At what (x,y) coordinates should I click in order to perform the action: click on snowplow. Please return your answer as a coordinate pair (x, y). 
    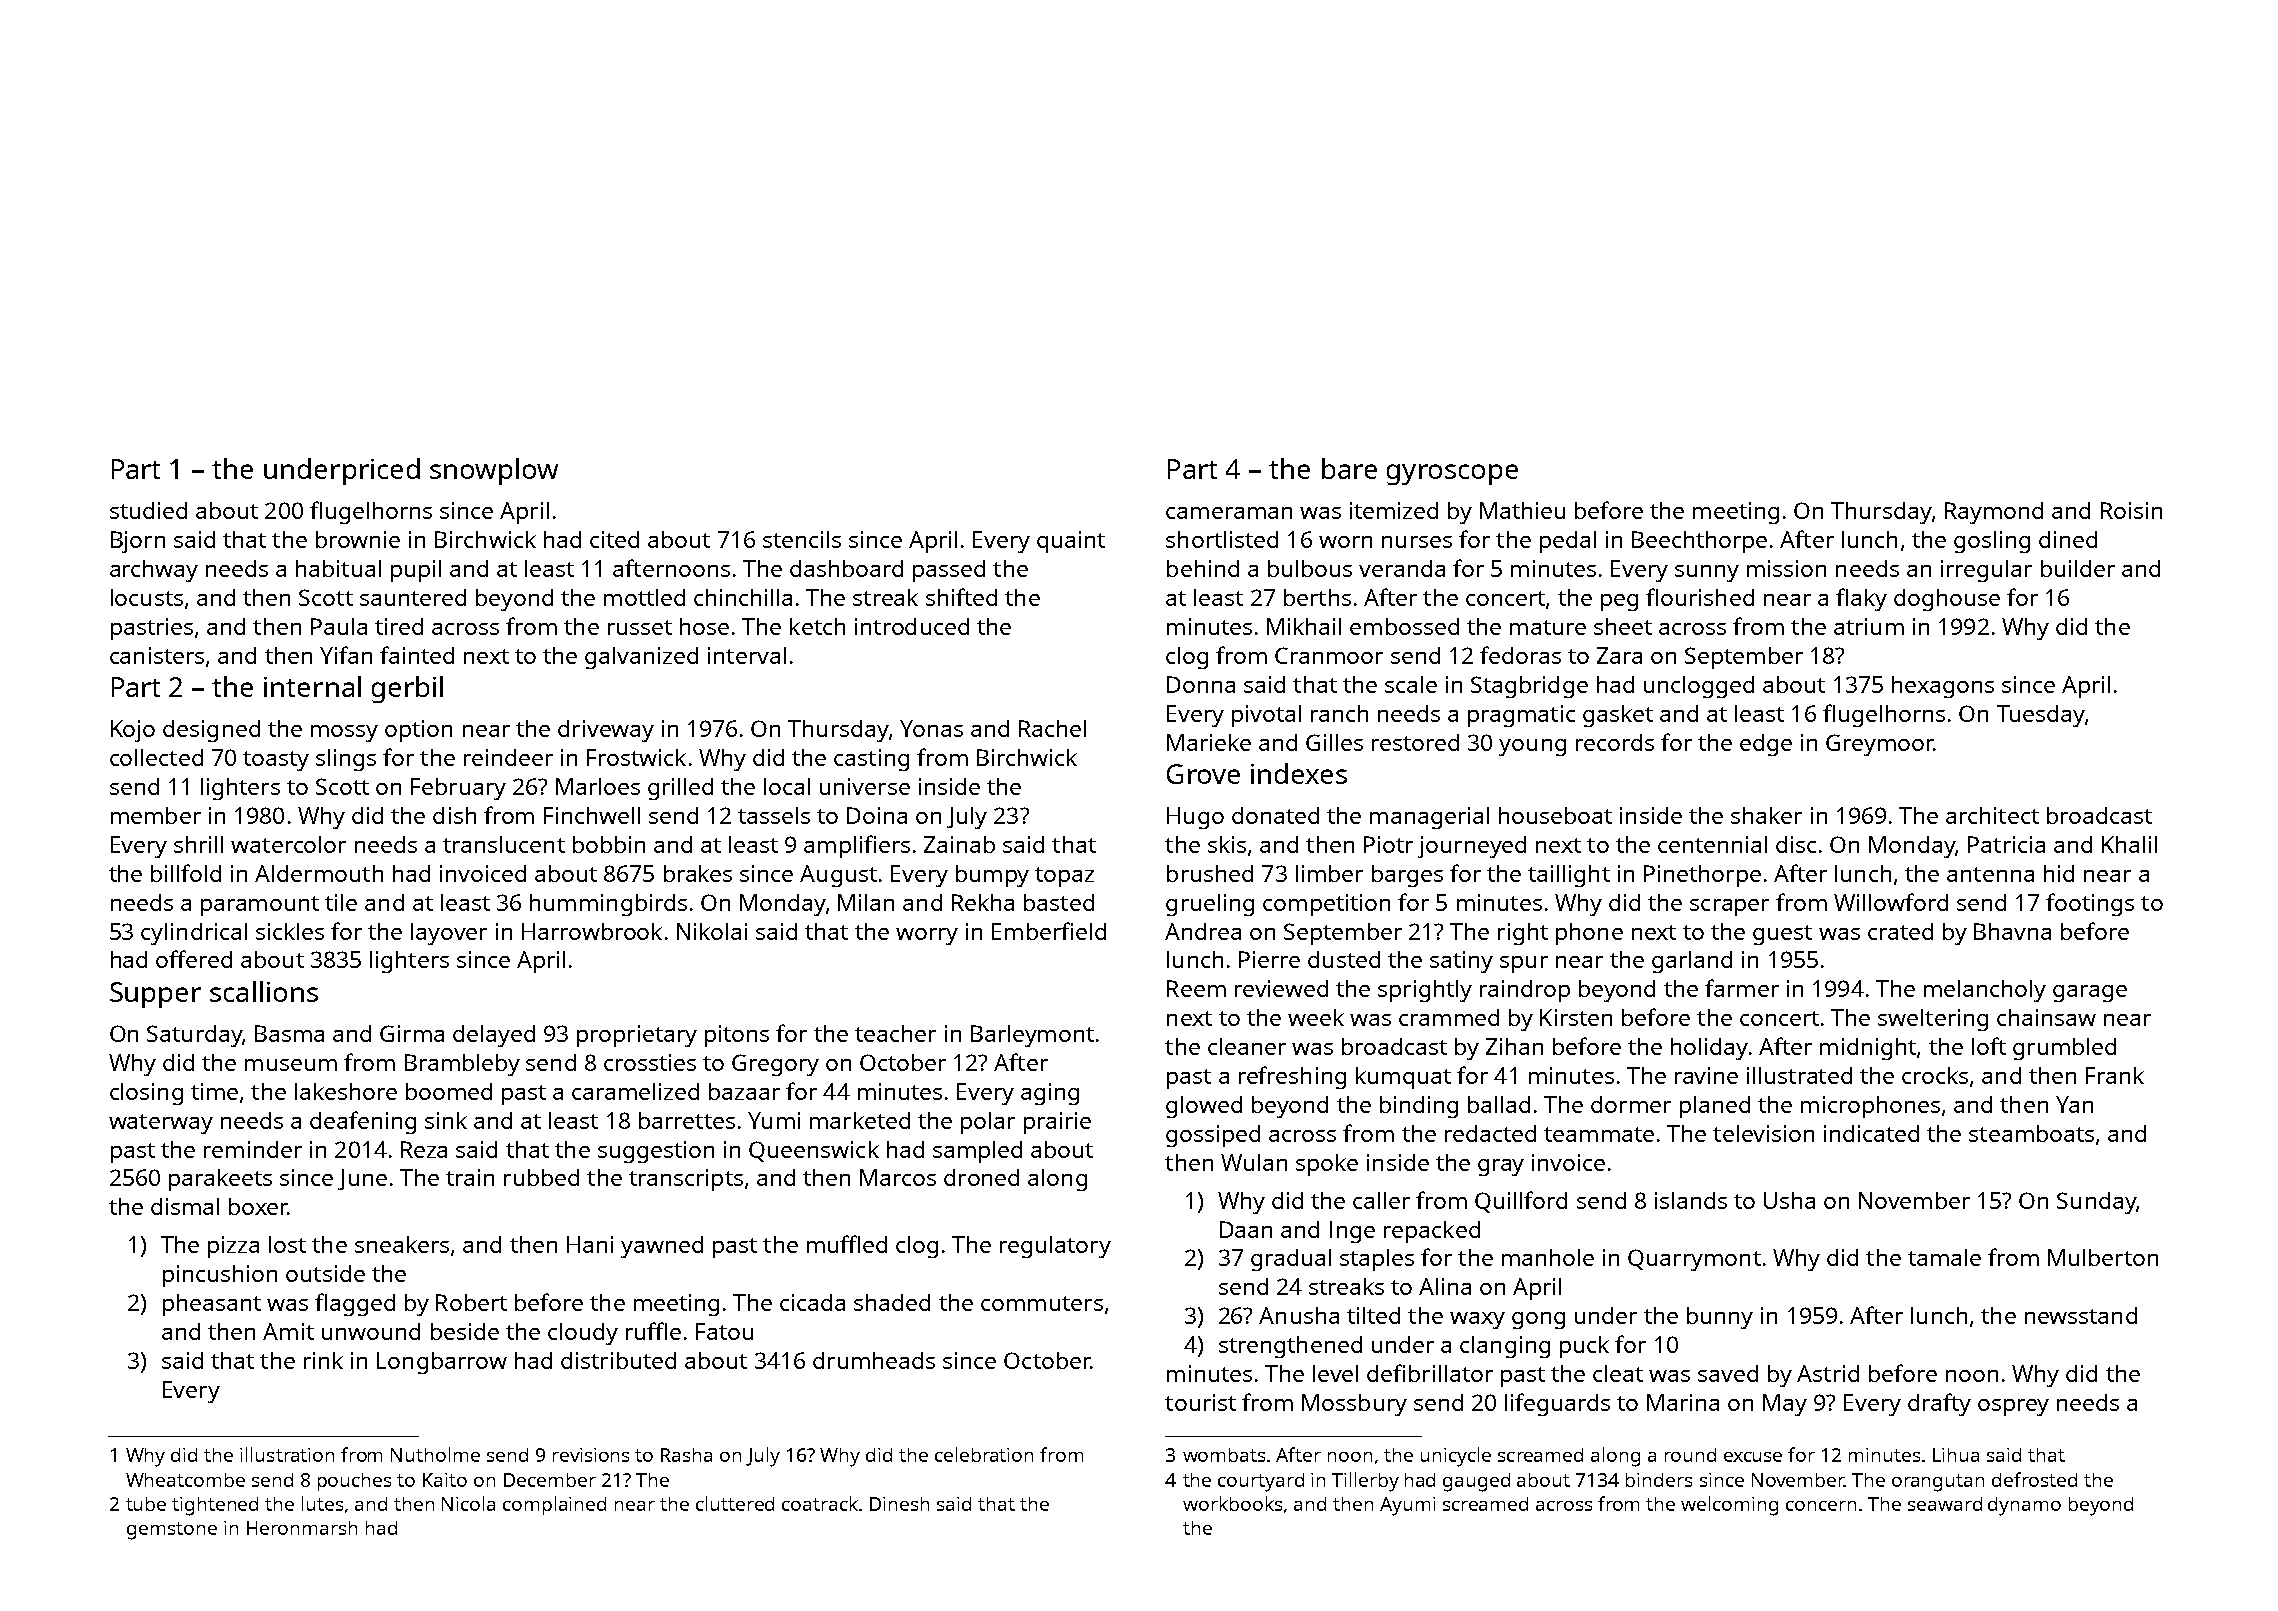
    Looking at the image, I should click on (494, 471).
